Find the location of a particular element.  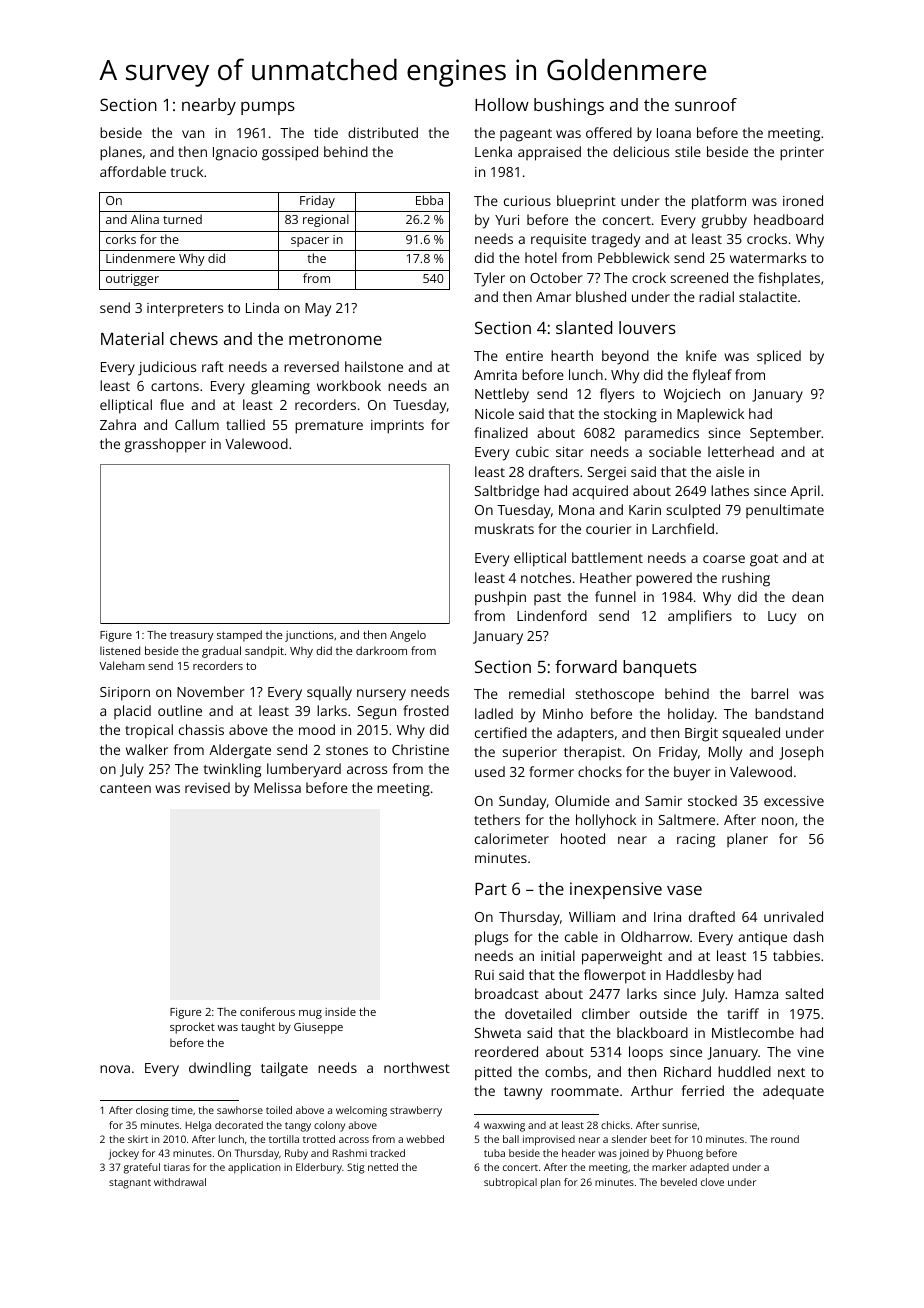

slanted is located at coordinates (584, 327).
